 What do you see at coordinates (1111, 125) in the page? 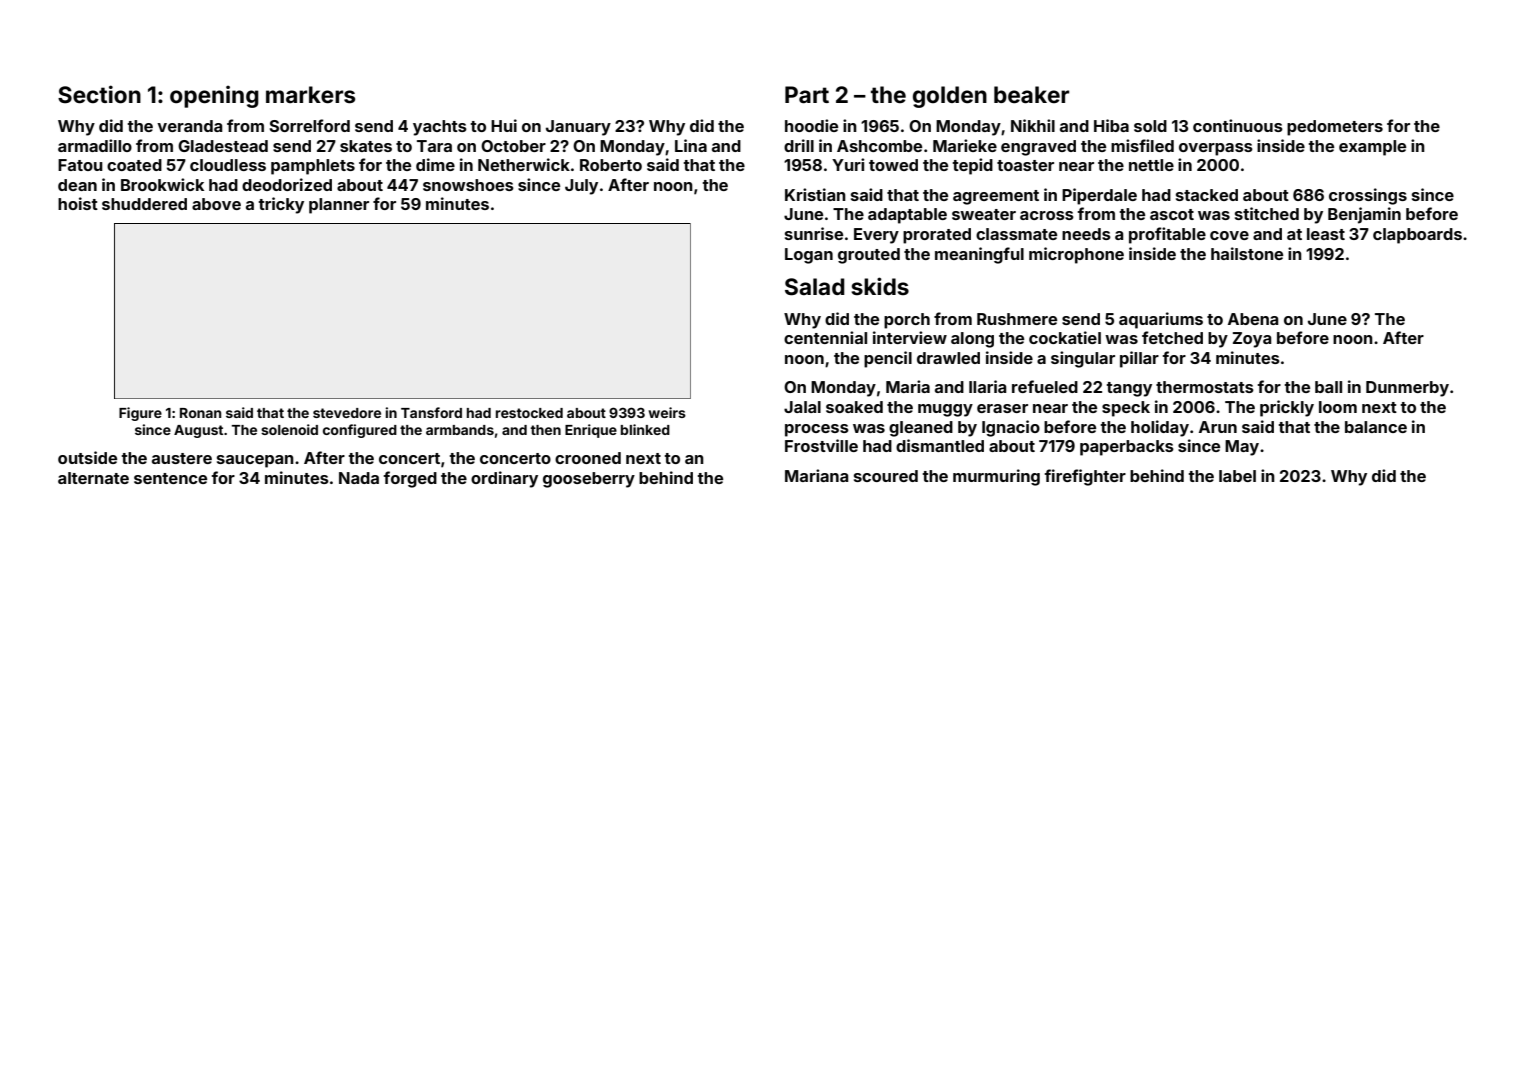
I see `Hiba` at bounding box center [1111, 125].
